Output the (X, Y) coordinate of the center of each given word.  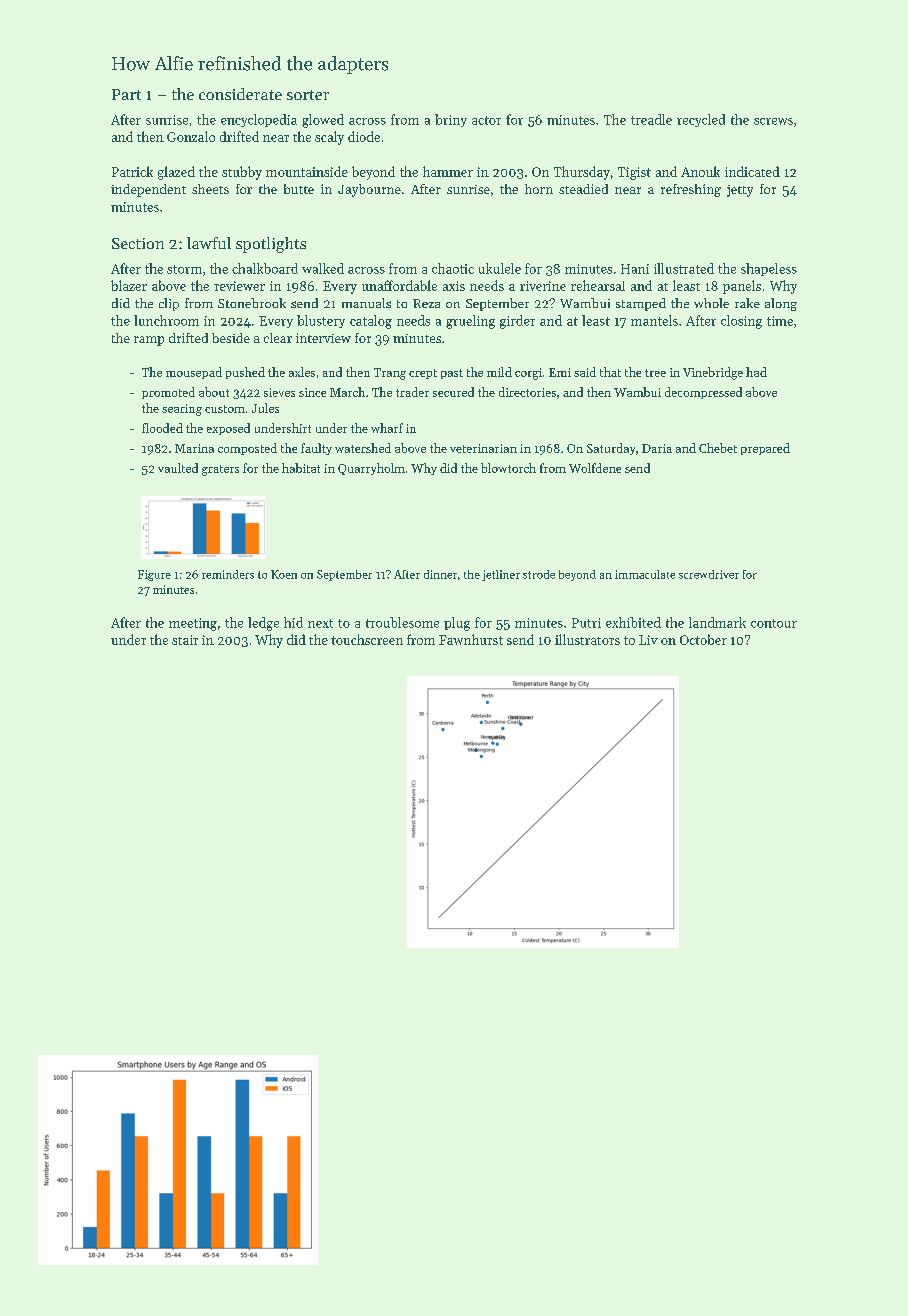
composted (247, 449)
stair (185, 640)
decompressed (703, 393)
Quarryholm (371, 469)
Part (126, 94)
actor (486, 120)
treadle (651, 119)
